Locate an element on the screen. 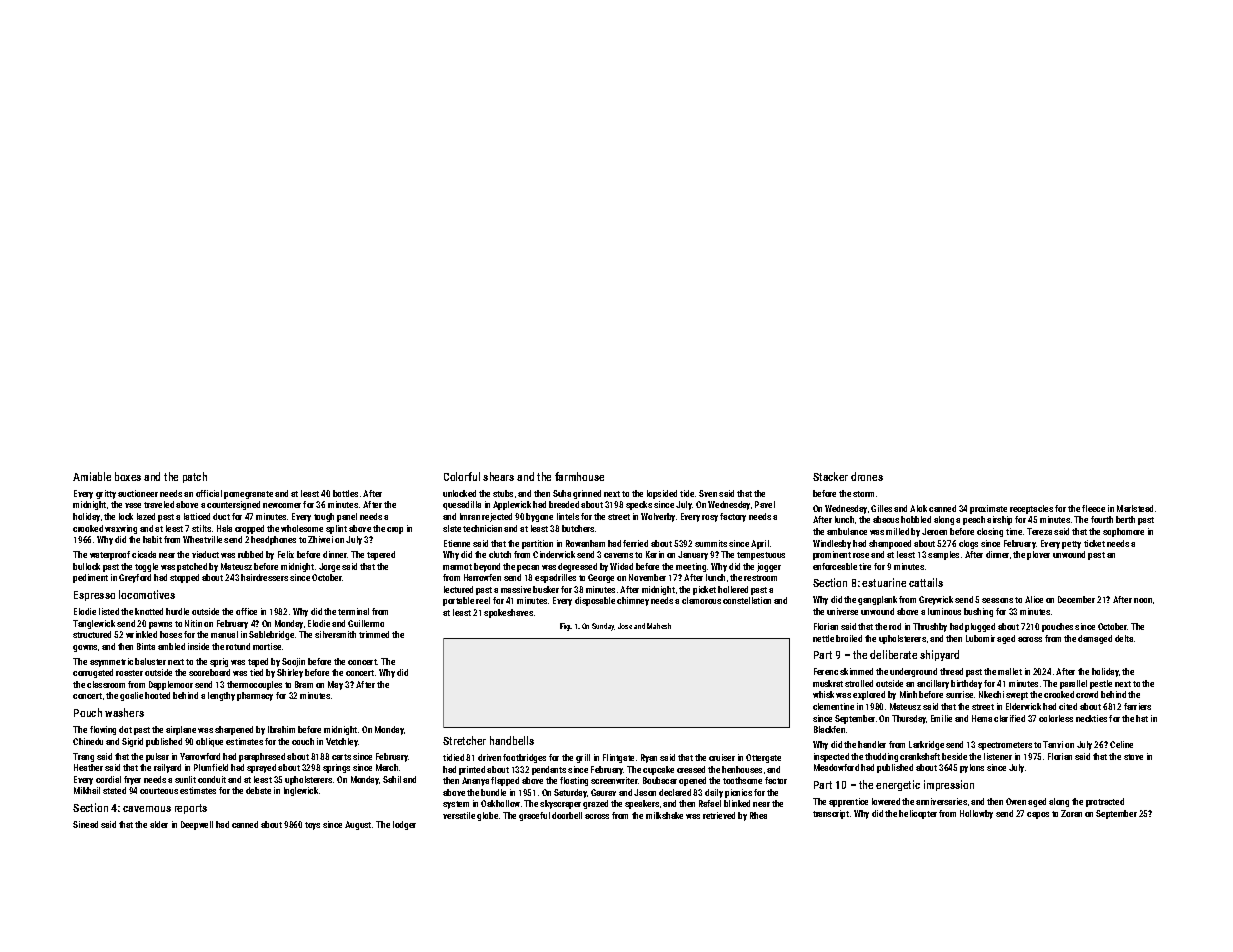 Image resolution: width=1233 pixels, height=952 pixels. toys is located at coordinates (312, 826).
